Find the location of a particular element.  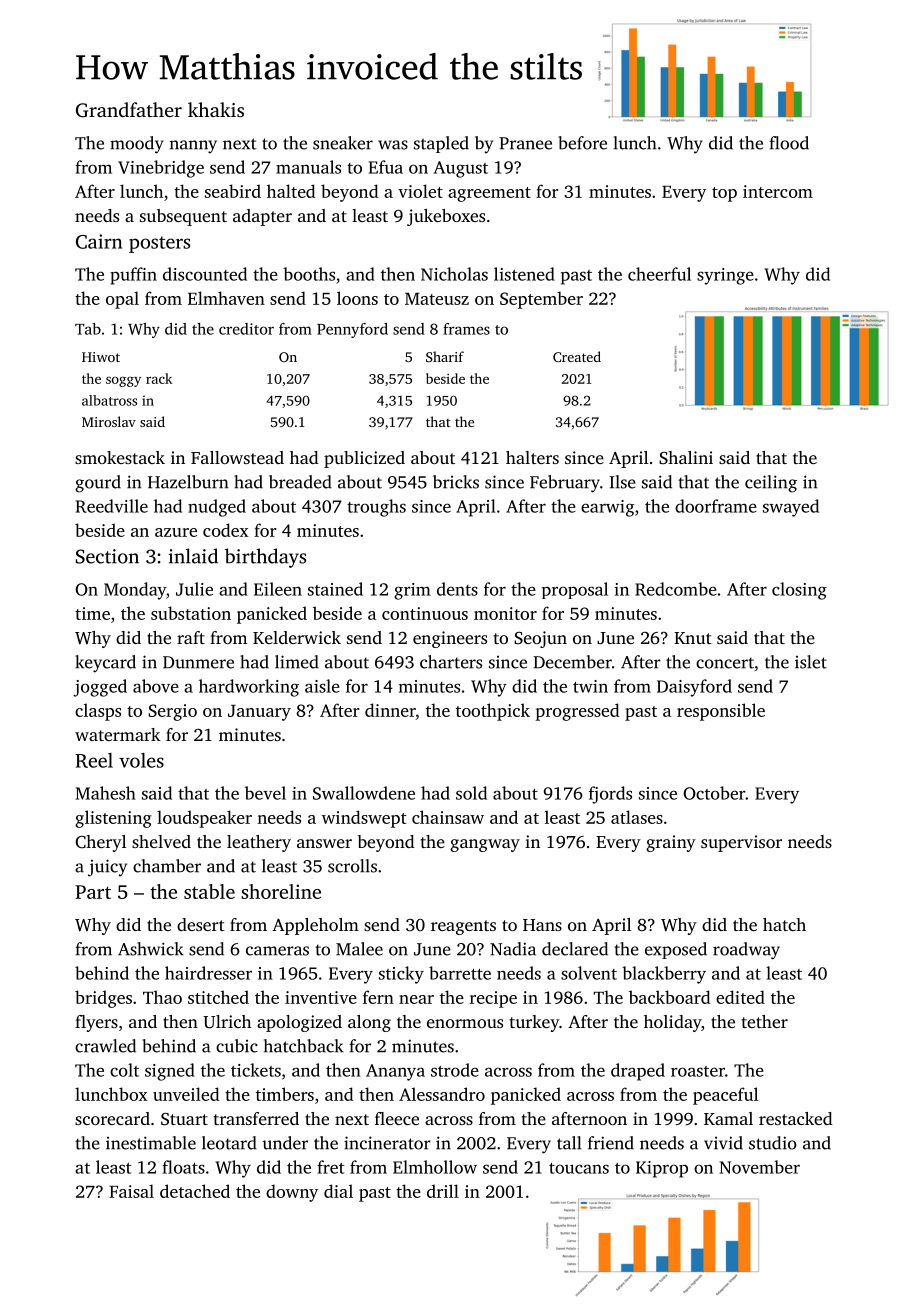

Faisal is located at coordinates (131, 1191).
